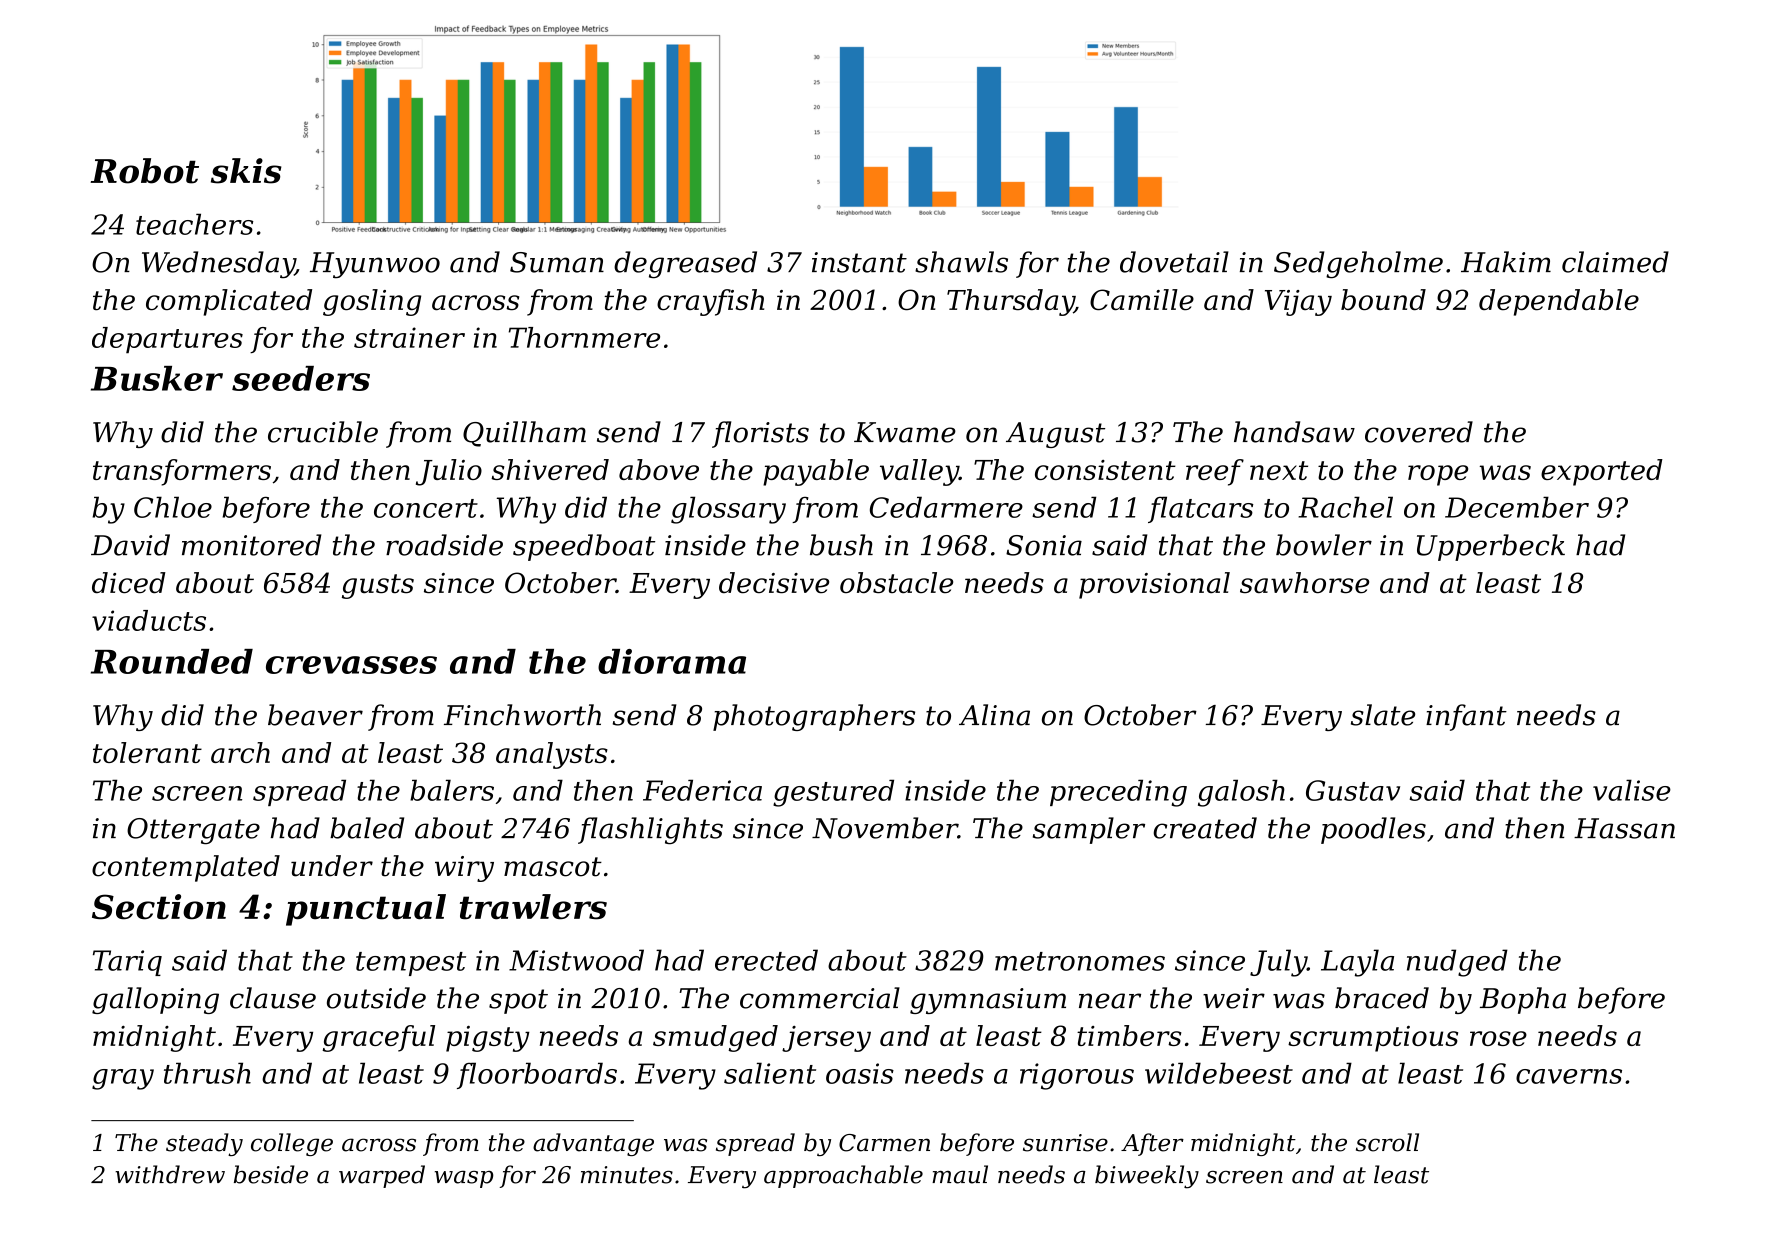 The width and height of the screenshot is (1769, 1251). What do you see at coordinates (702, 790) in the screenshot?
I see `Federica` at bounding box center [702, 790].
